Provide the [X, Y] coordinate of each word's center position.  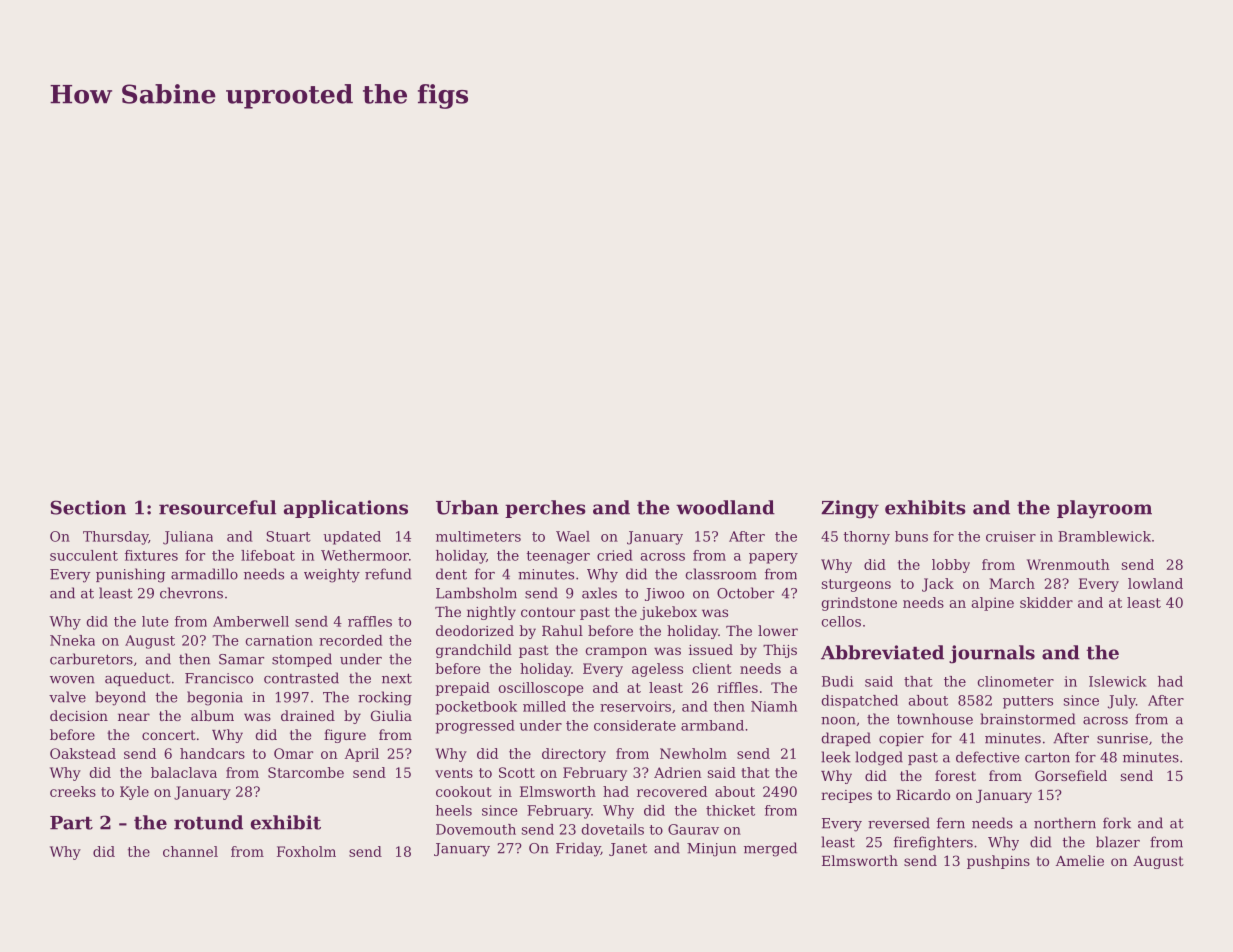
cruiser [1011, 536]
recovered [672, 791]
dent [451, 574]
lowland [1155, 583]
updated [352, 538]
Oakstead [83, 753]
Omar [293, 753]
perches [545, 509]
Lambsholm [476, 593]
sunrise [1122, 738]
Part [71, 823]
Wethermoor [365, 555]
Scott [517, 772]
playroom [1104, 509]
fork [1117, 823]
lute [155, 621]
